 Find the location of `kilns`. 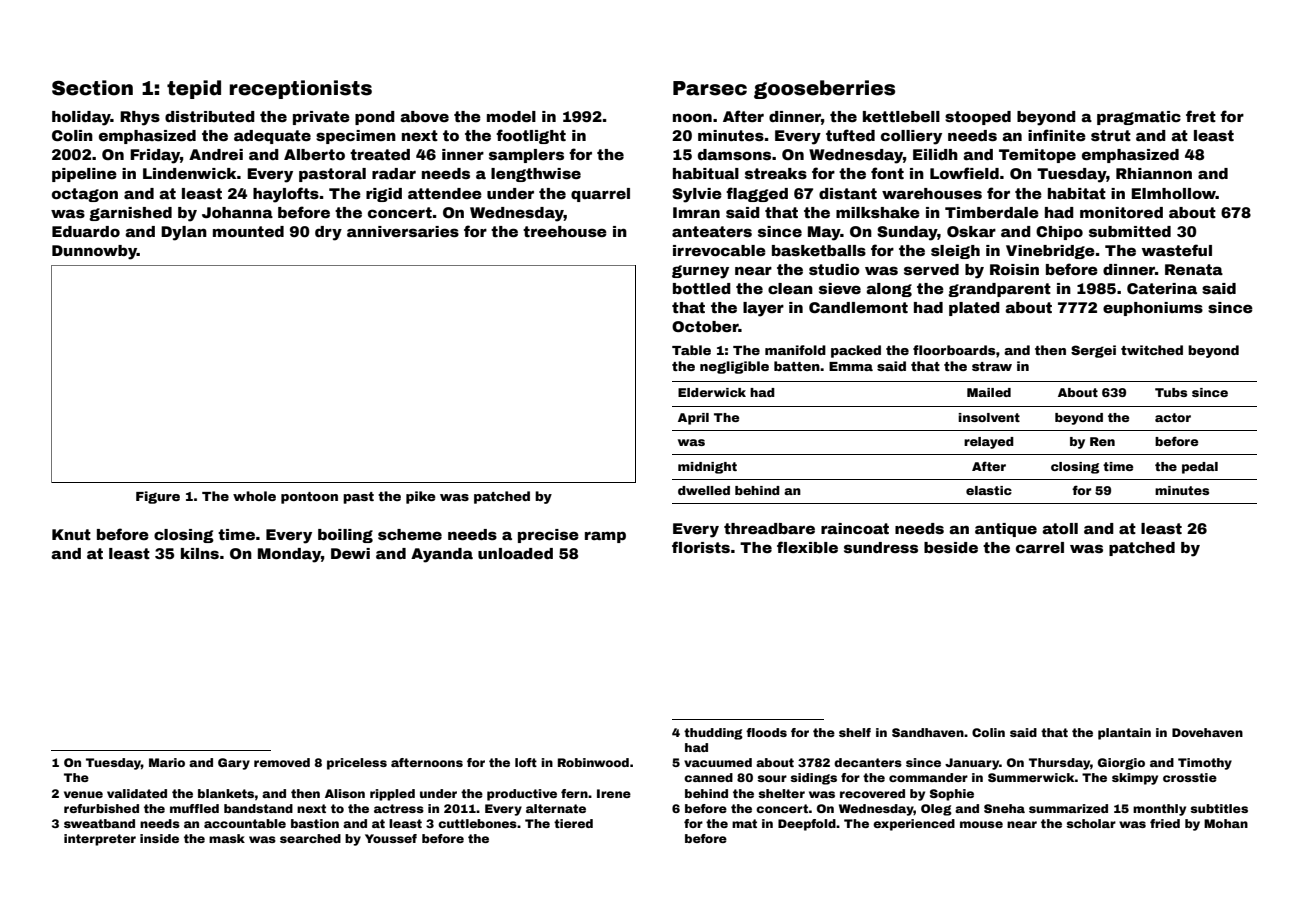

kilns is located at coordinates (200, 553).
